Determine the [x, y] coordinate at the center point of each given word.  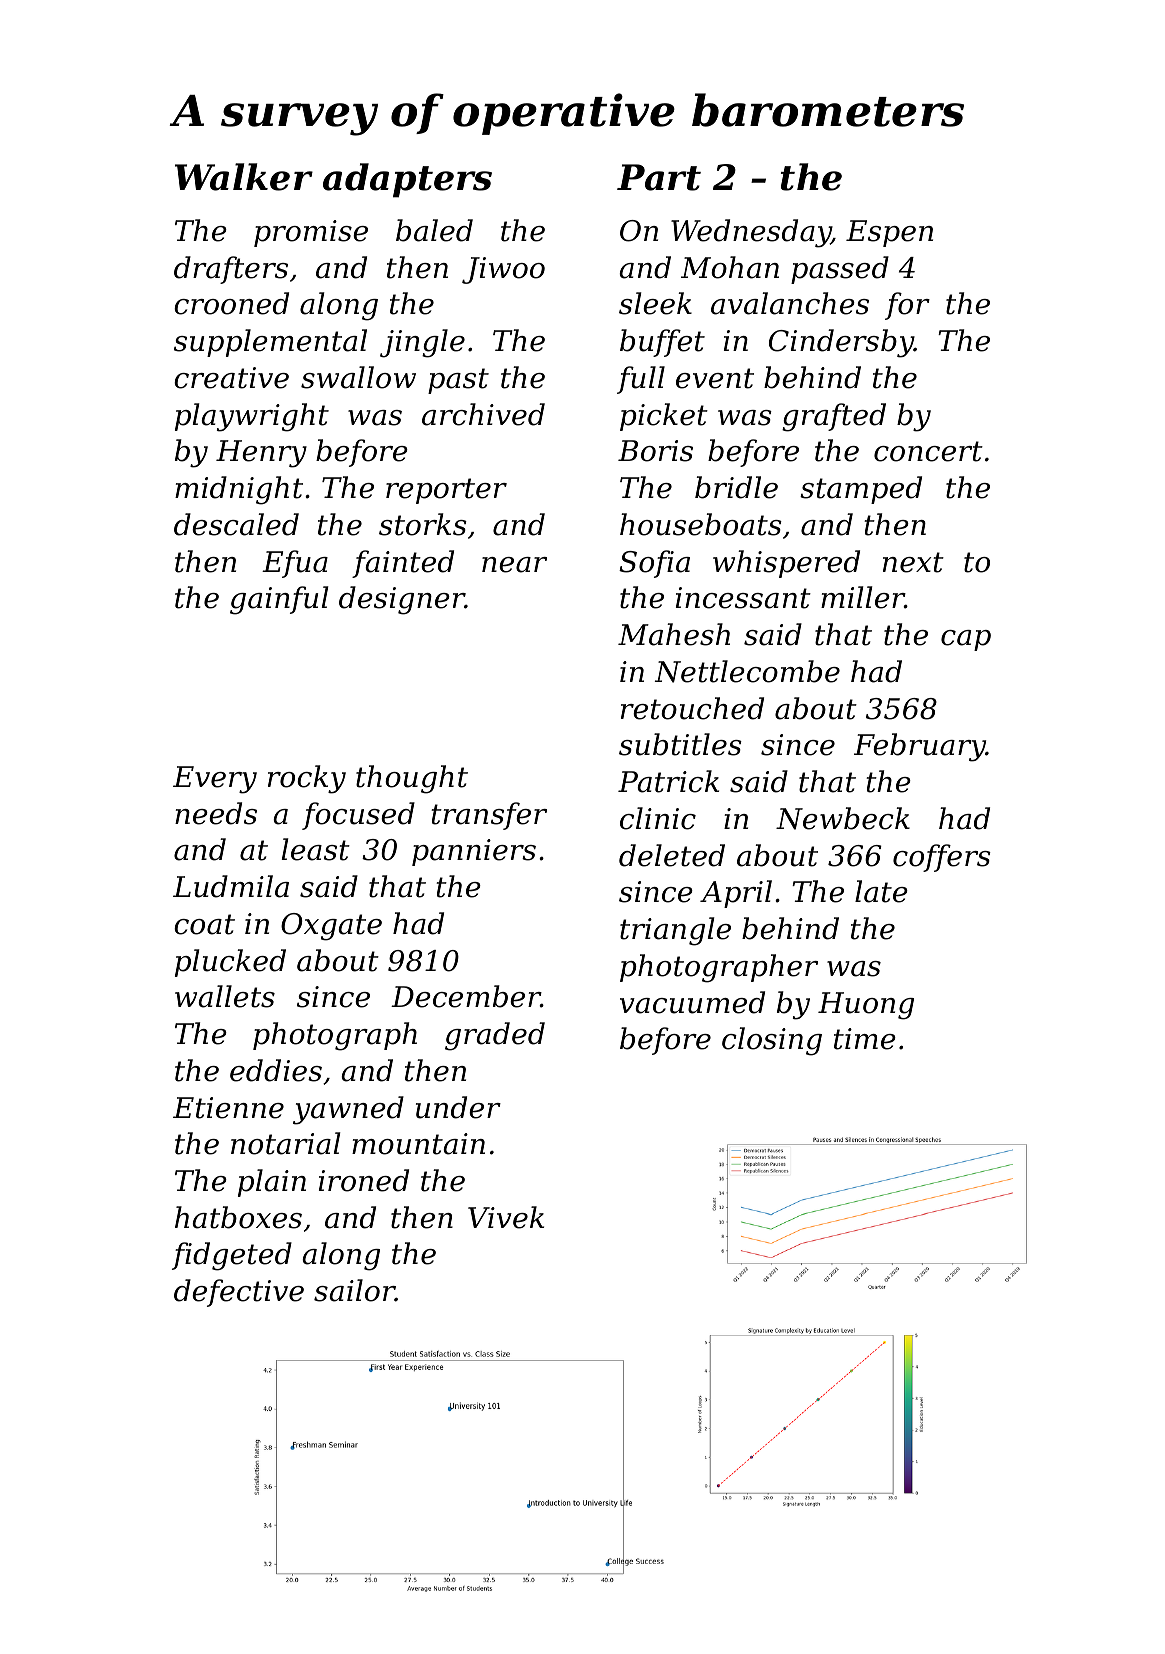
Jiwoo [503, 270]
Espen [889, 233]
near [514, 565]
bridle [736, 487]
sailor [354, 1290]
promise [311, 233]
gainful [279, 600]
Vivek [506, 1217]
